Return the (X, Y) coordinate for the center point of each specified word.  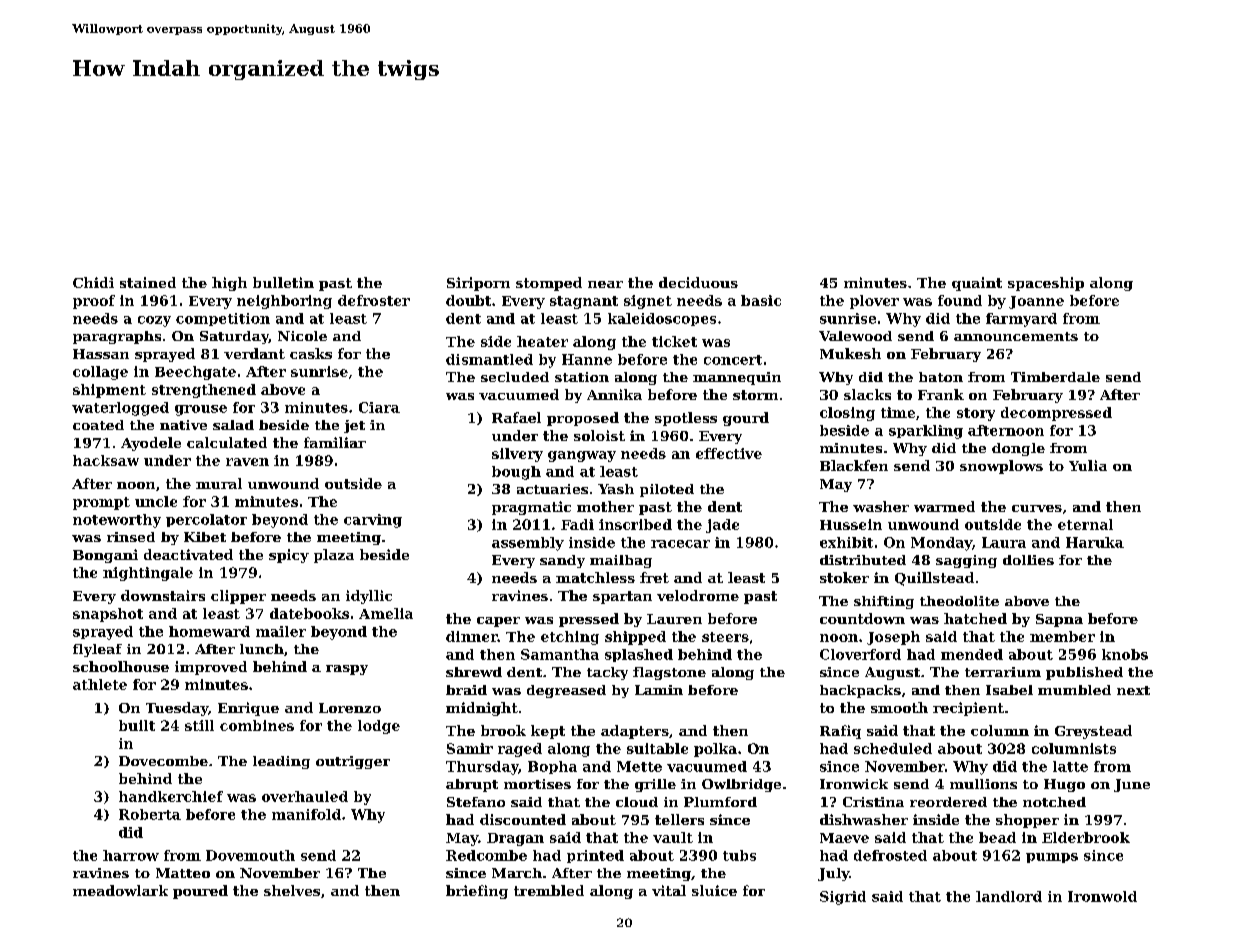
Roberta (150, 814)
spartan (622, 597)
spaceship (1046, 284)
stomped (549, 284)
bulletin (283, 282)
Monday (941, 544)
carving (373, 521)
